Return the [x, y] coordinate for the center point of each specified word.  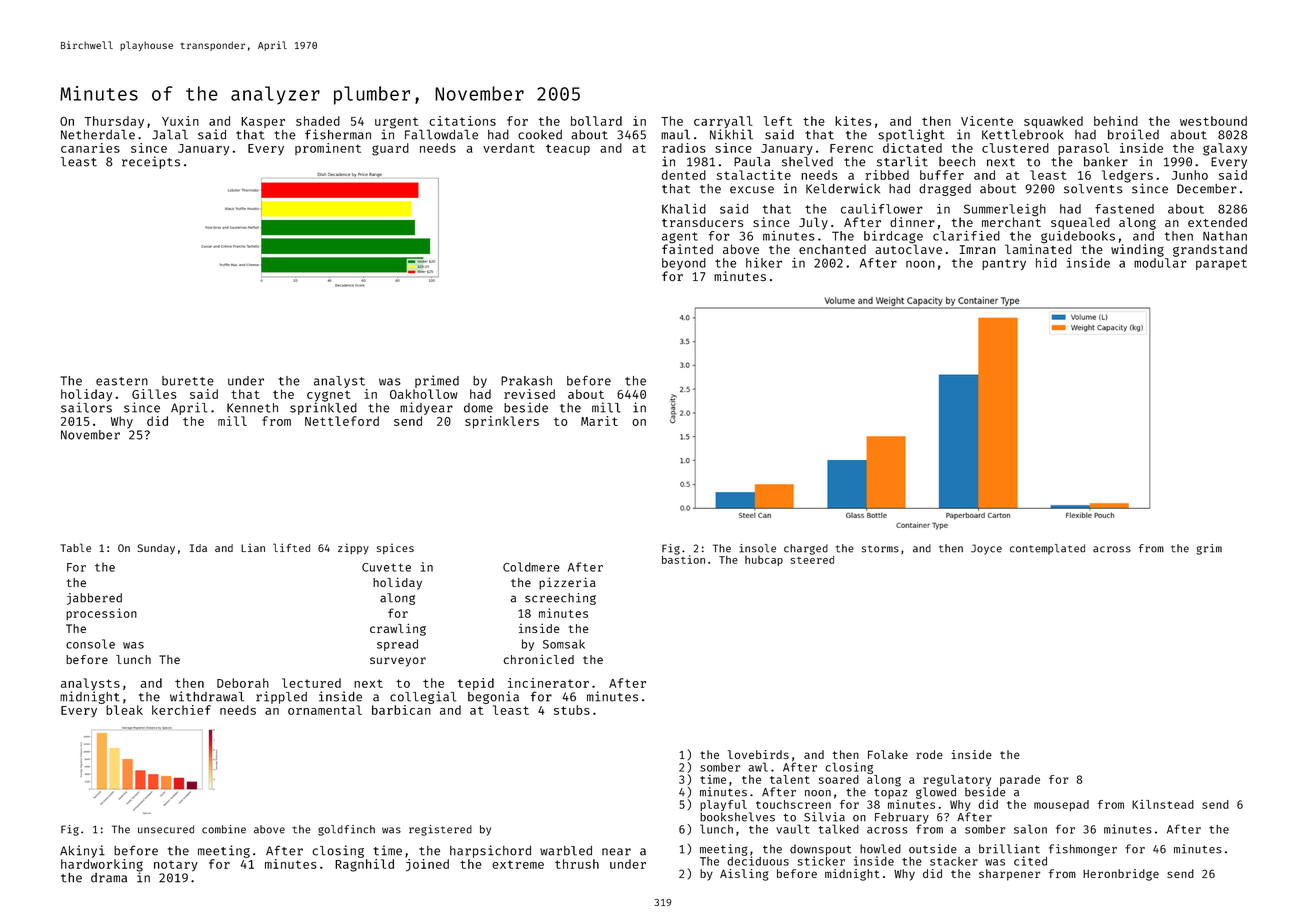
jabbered [94, 599]
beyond [684, 264]
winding [1137, 250]
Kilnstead [1163, 804]
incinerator [548, 683]
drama [109, 878]
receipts [151, 162]
